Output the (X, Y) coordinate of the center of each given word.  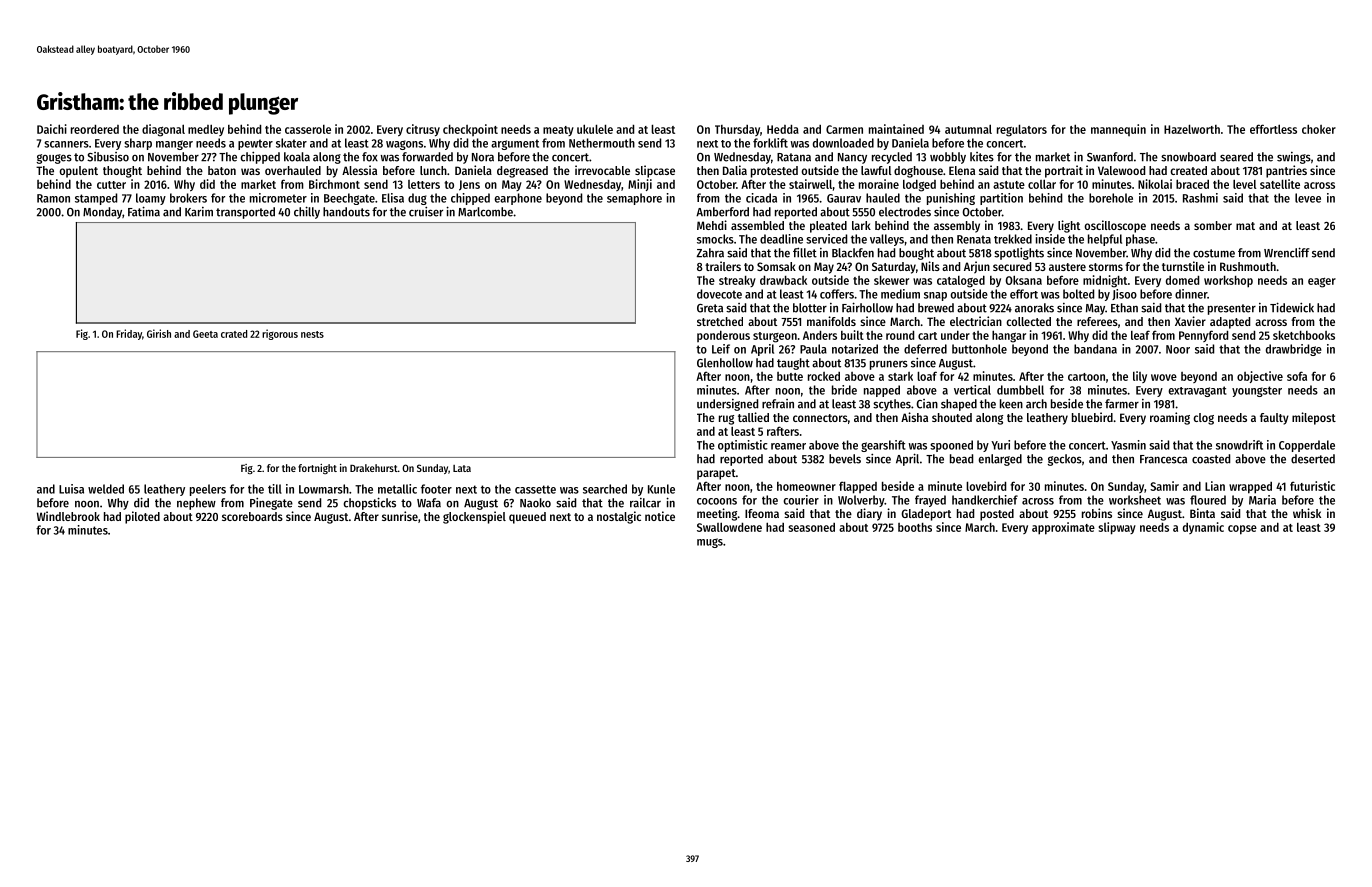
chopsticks (370, 503)
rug (726, 420)
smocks (715, 239)
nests (312, 334)
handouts (346, 212)
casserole (308, 129)
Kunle (661, 489)
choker (1319, 129)
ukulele (595, 129)
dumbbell (1020, 390)
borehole (1111, 198)
